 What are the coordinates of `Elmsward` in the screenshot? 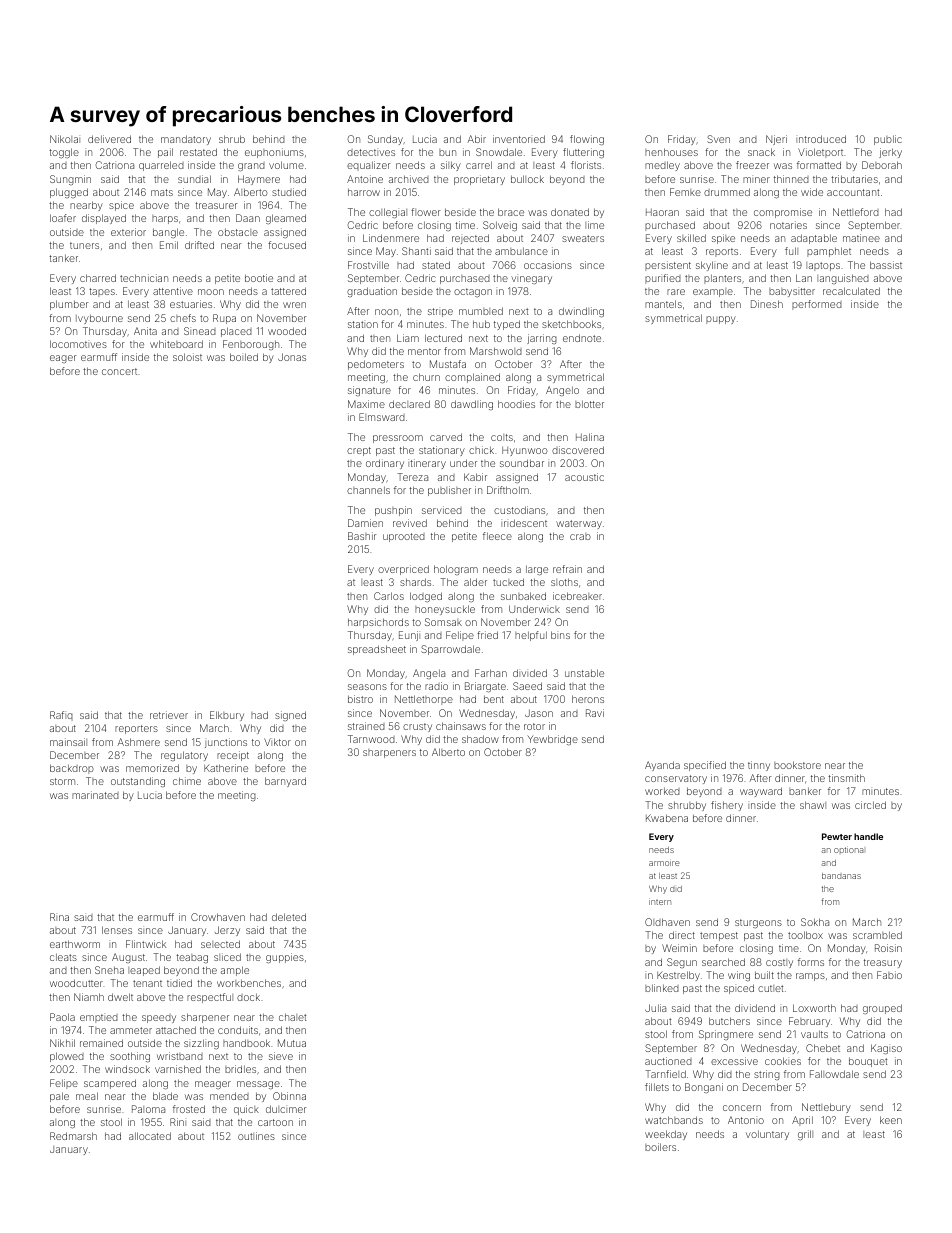 It's located at (382, 417).
